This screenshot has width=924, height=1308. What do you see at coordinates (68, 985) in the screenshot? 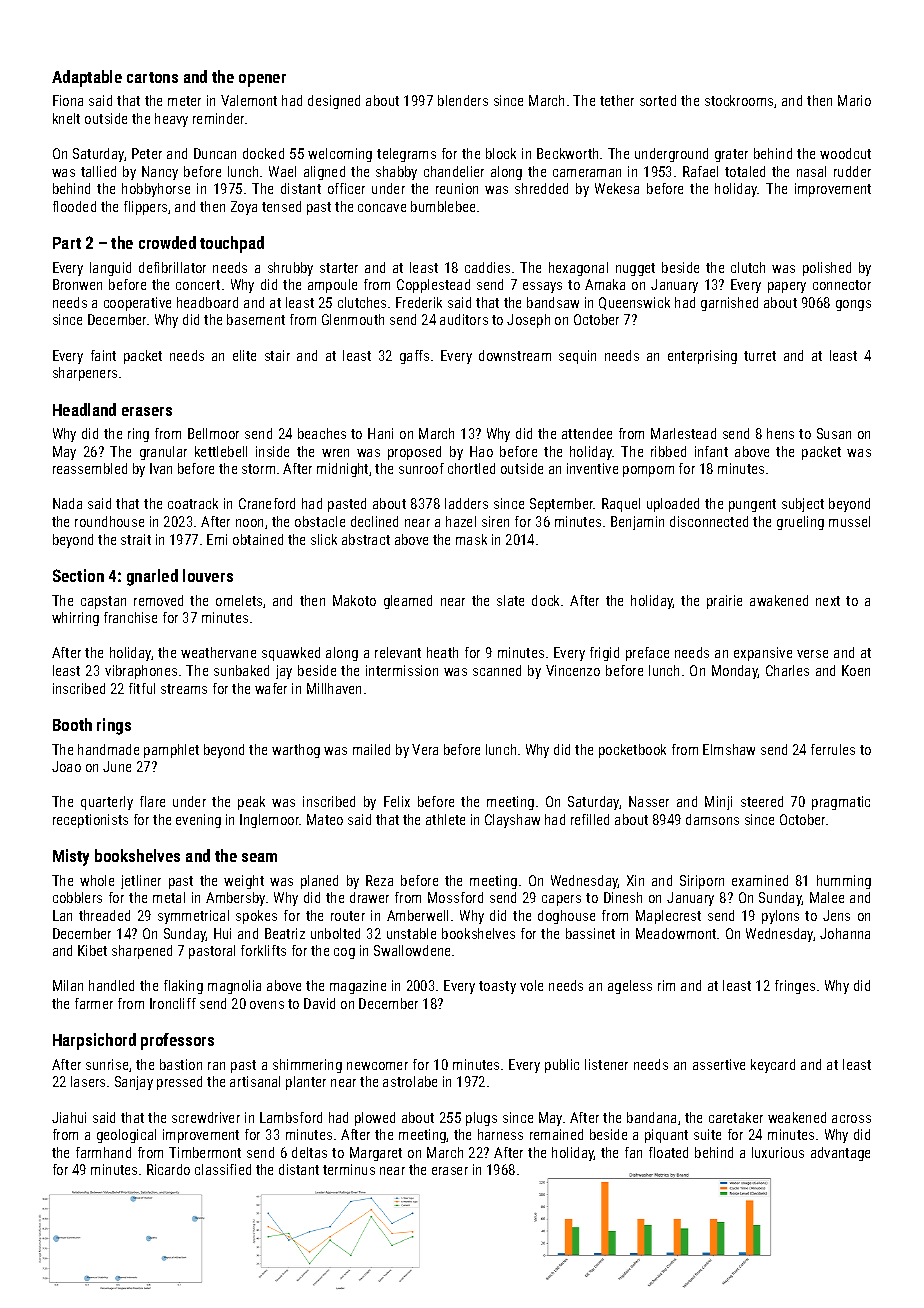
I see `Milan` at bounding box center [68, 985].
